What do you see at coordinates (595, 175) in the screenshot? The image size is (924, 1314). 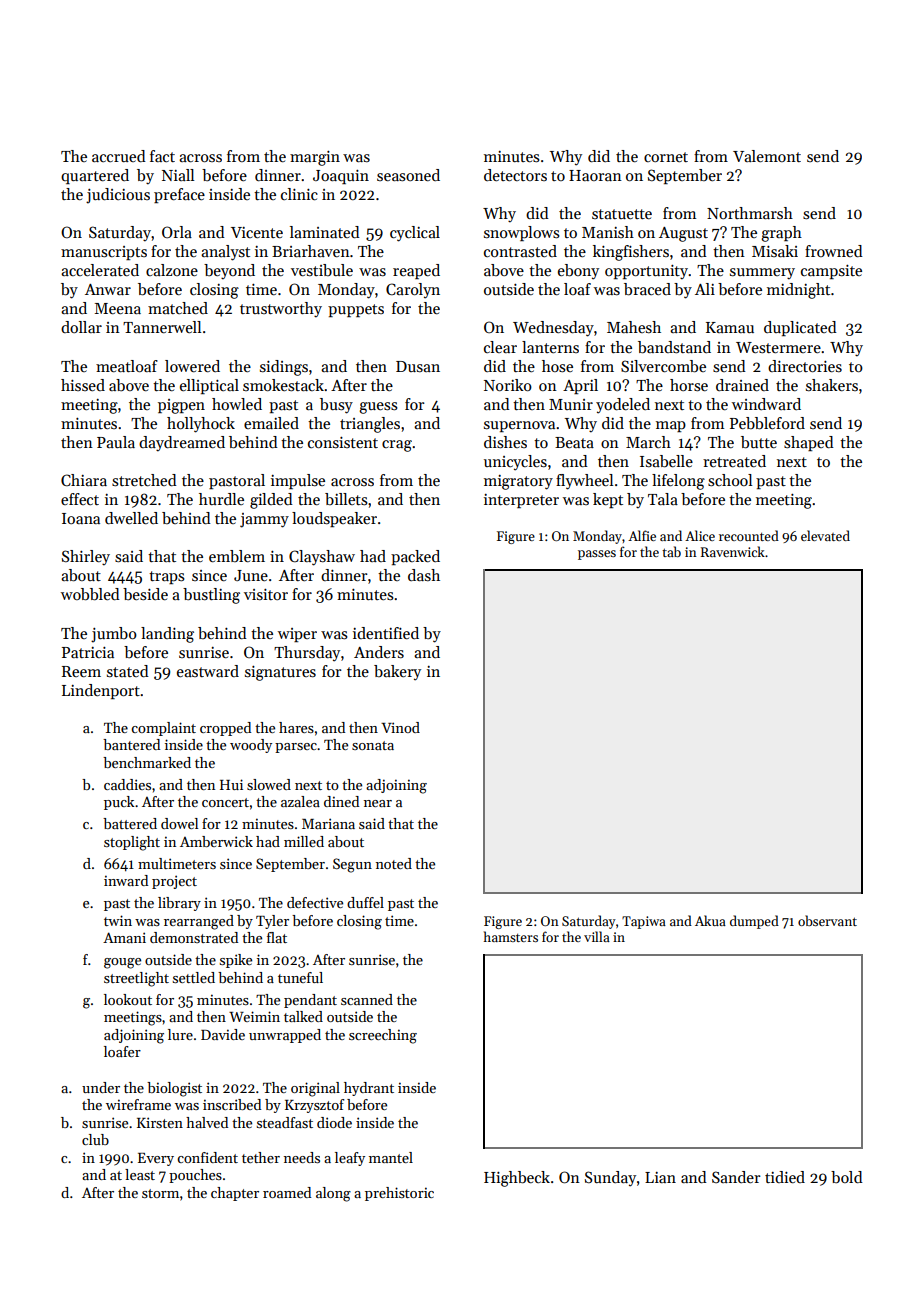 I see `Haoran` at bounding box center [595, 175].
